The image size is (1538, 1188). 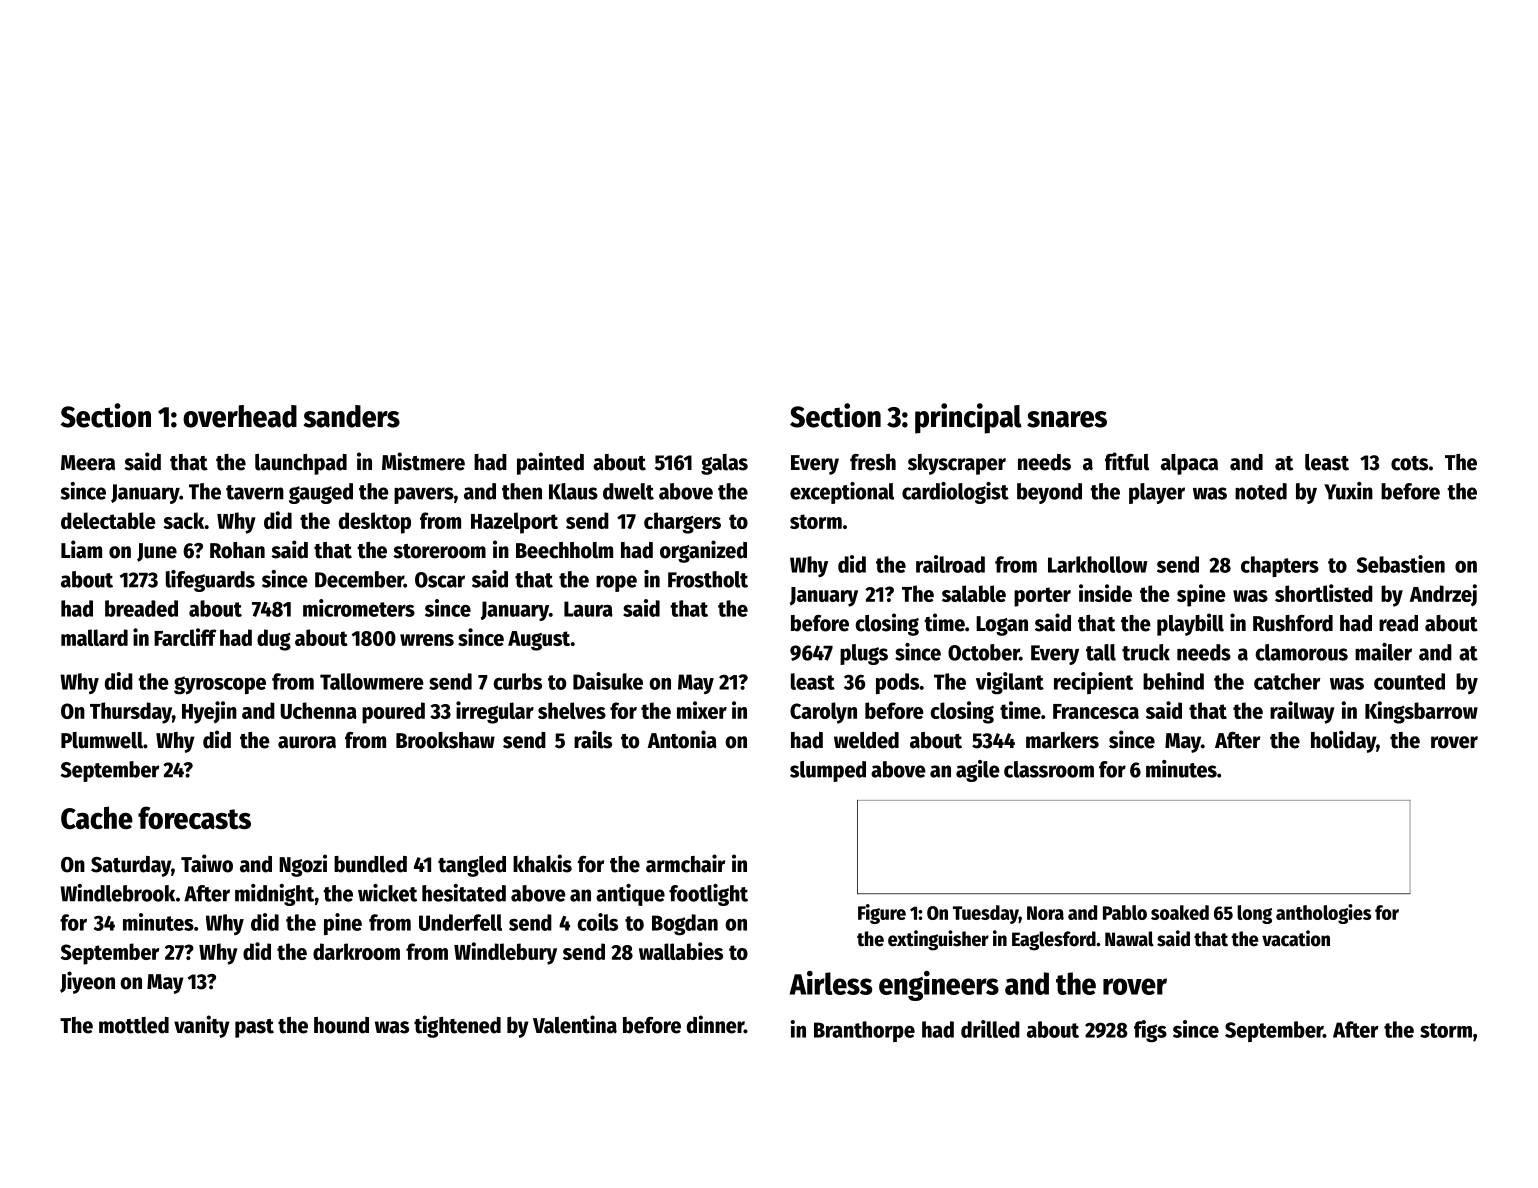 I want to click on Andrzej, so click(x=1443, y=595).
